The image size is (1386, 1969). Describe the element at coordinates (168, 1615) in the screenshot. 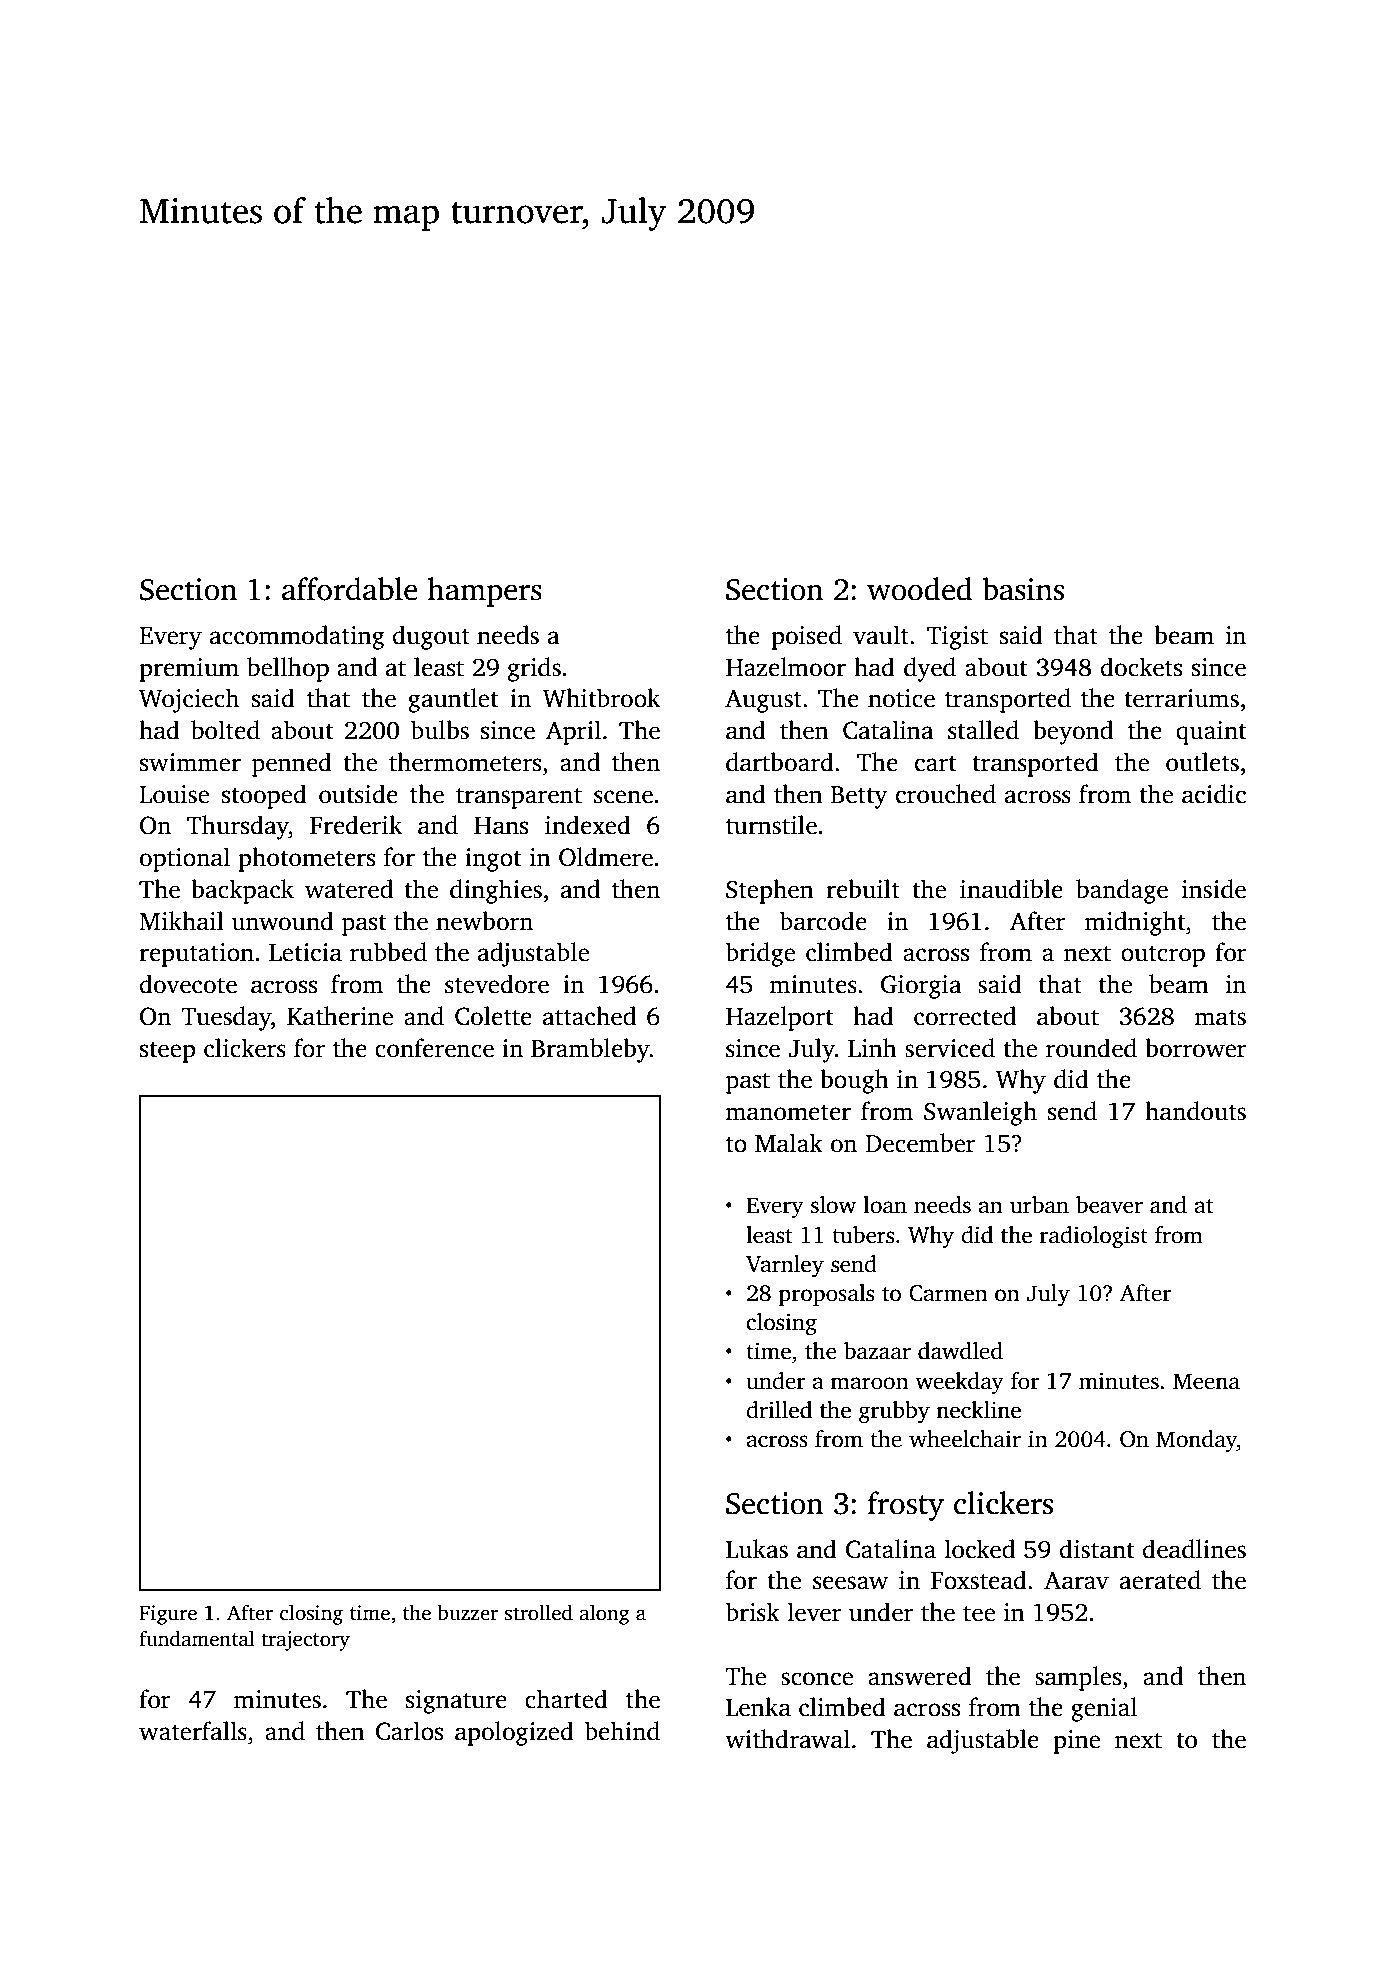

I see `Figure` at that location.
